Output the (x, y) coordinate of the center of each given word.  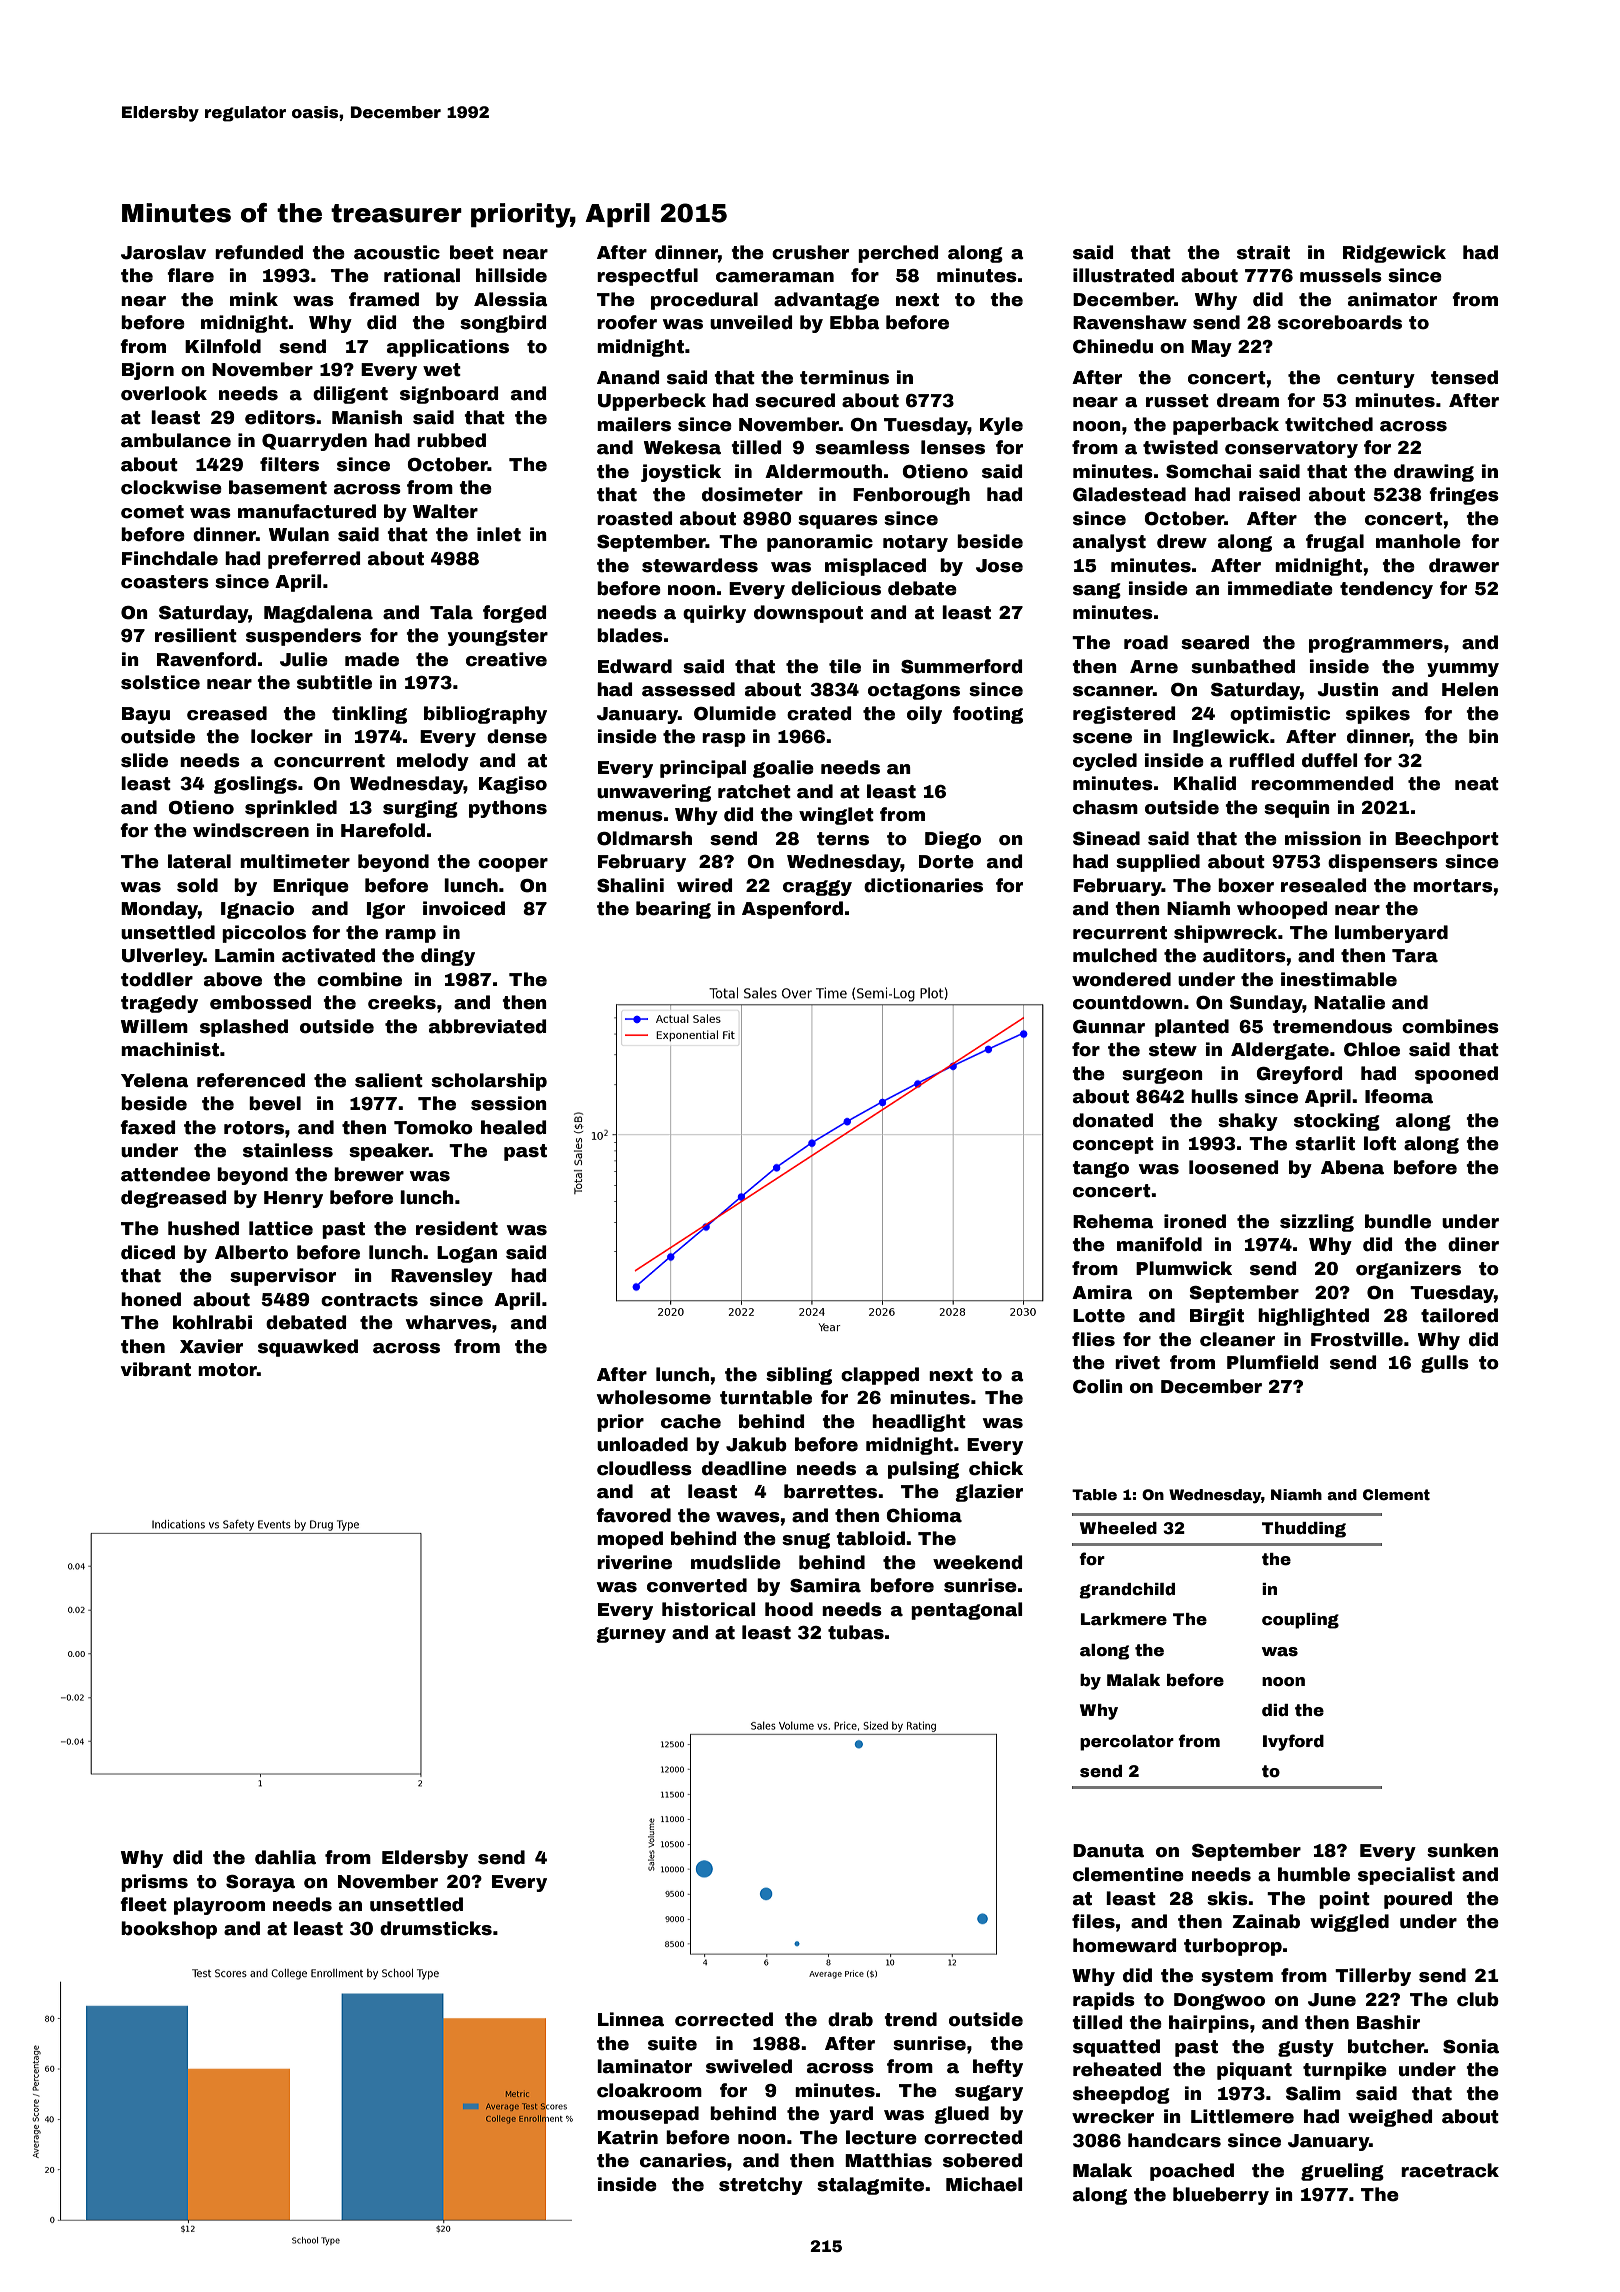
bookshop (169, 1930)
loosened (1233, 1167)
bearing (673, 910)
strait (1263, 252)
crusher (810, 252)
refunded (259, 252)
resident (457, 1228)
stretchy (761, 2186)
